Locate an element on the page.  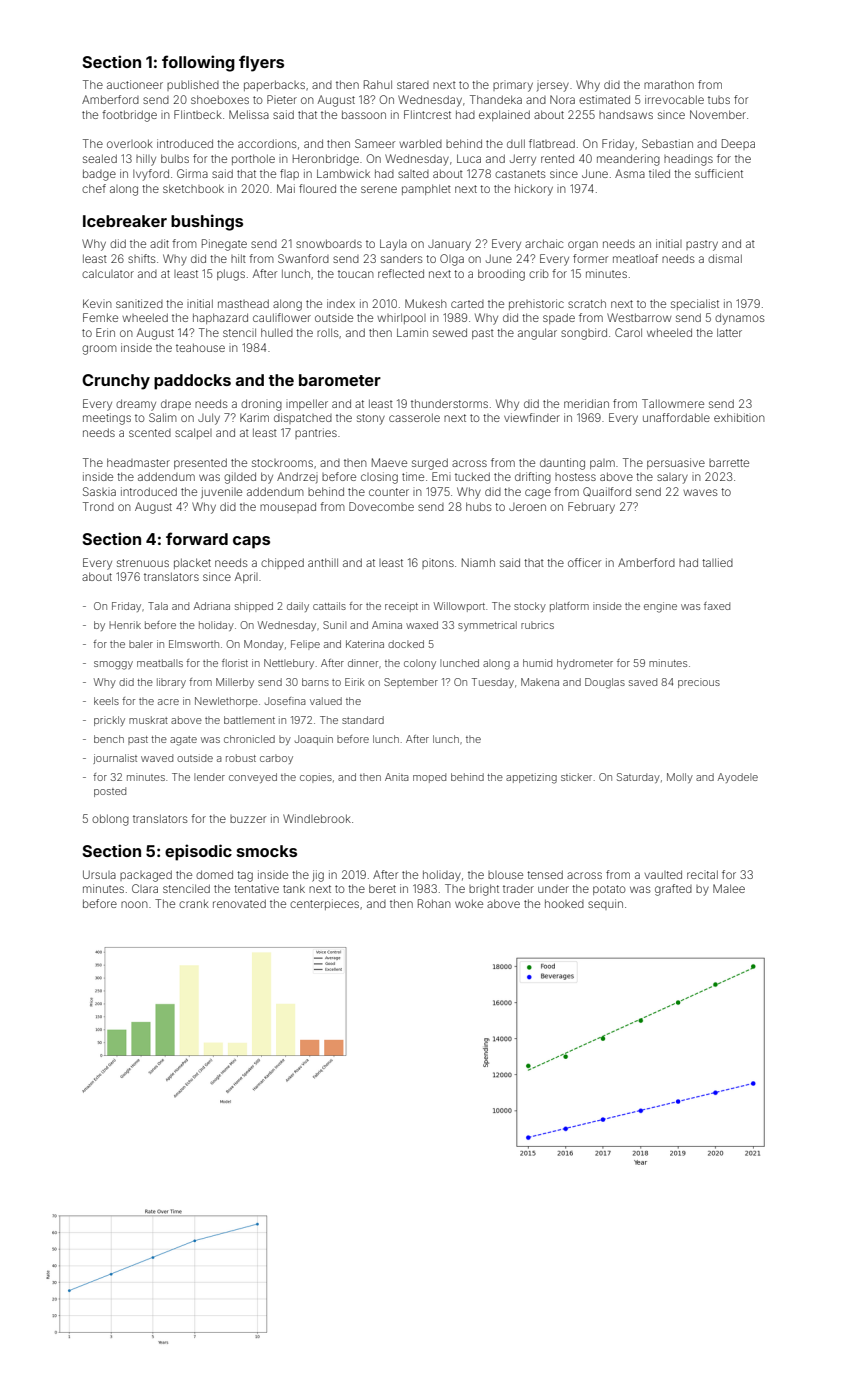
hubs is located at coordinates (479, 506).
